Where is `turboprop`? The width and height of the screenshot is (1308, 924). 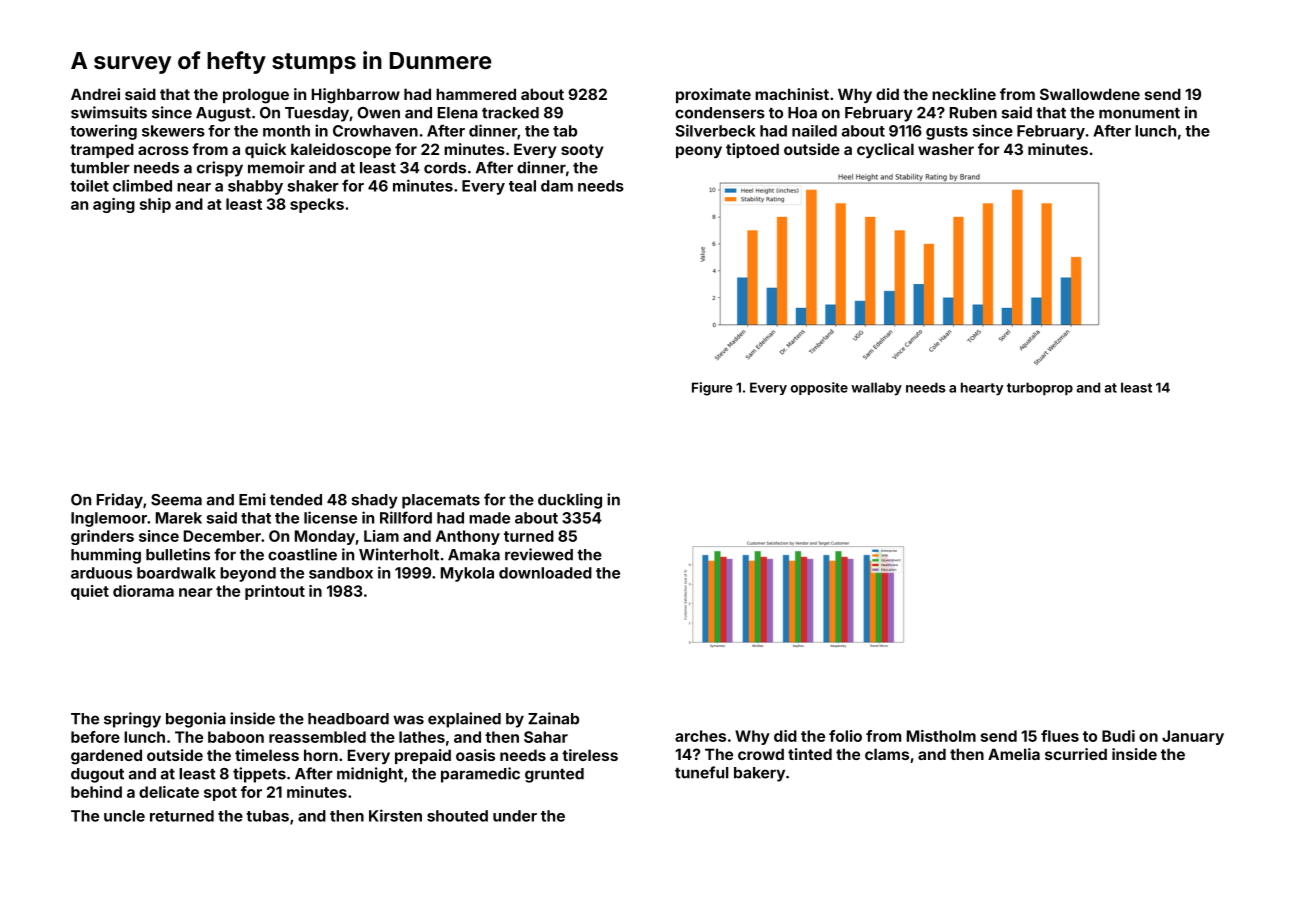 turboprop is located at coordinates (1040, 389).
